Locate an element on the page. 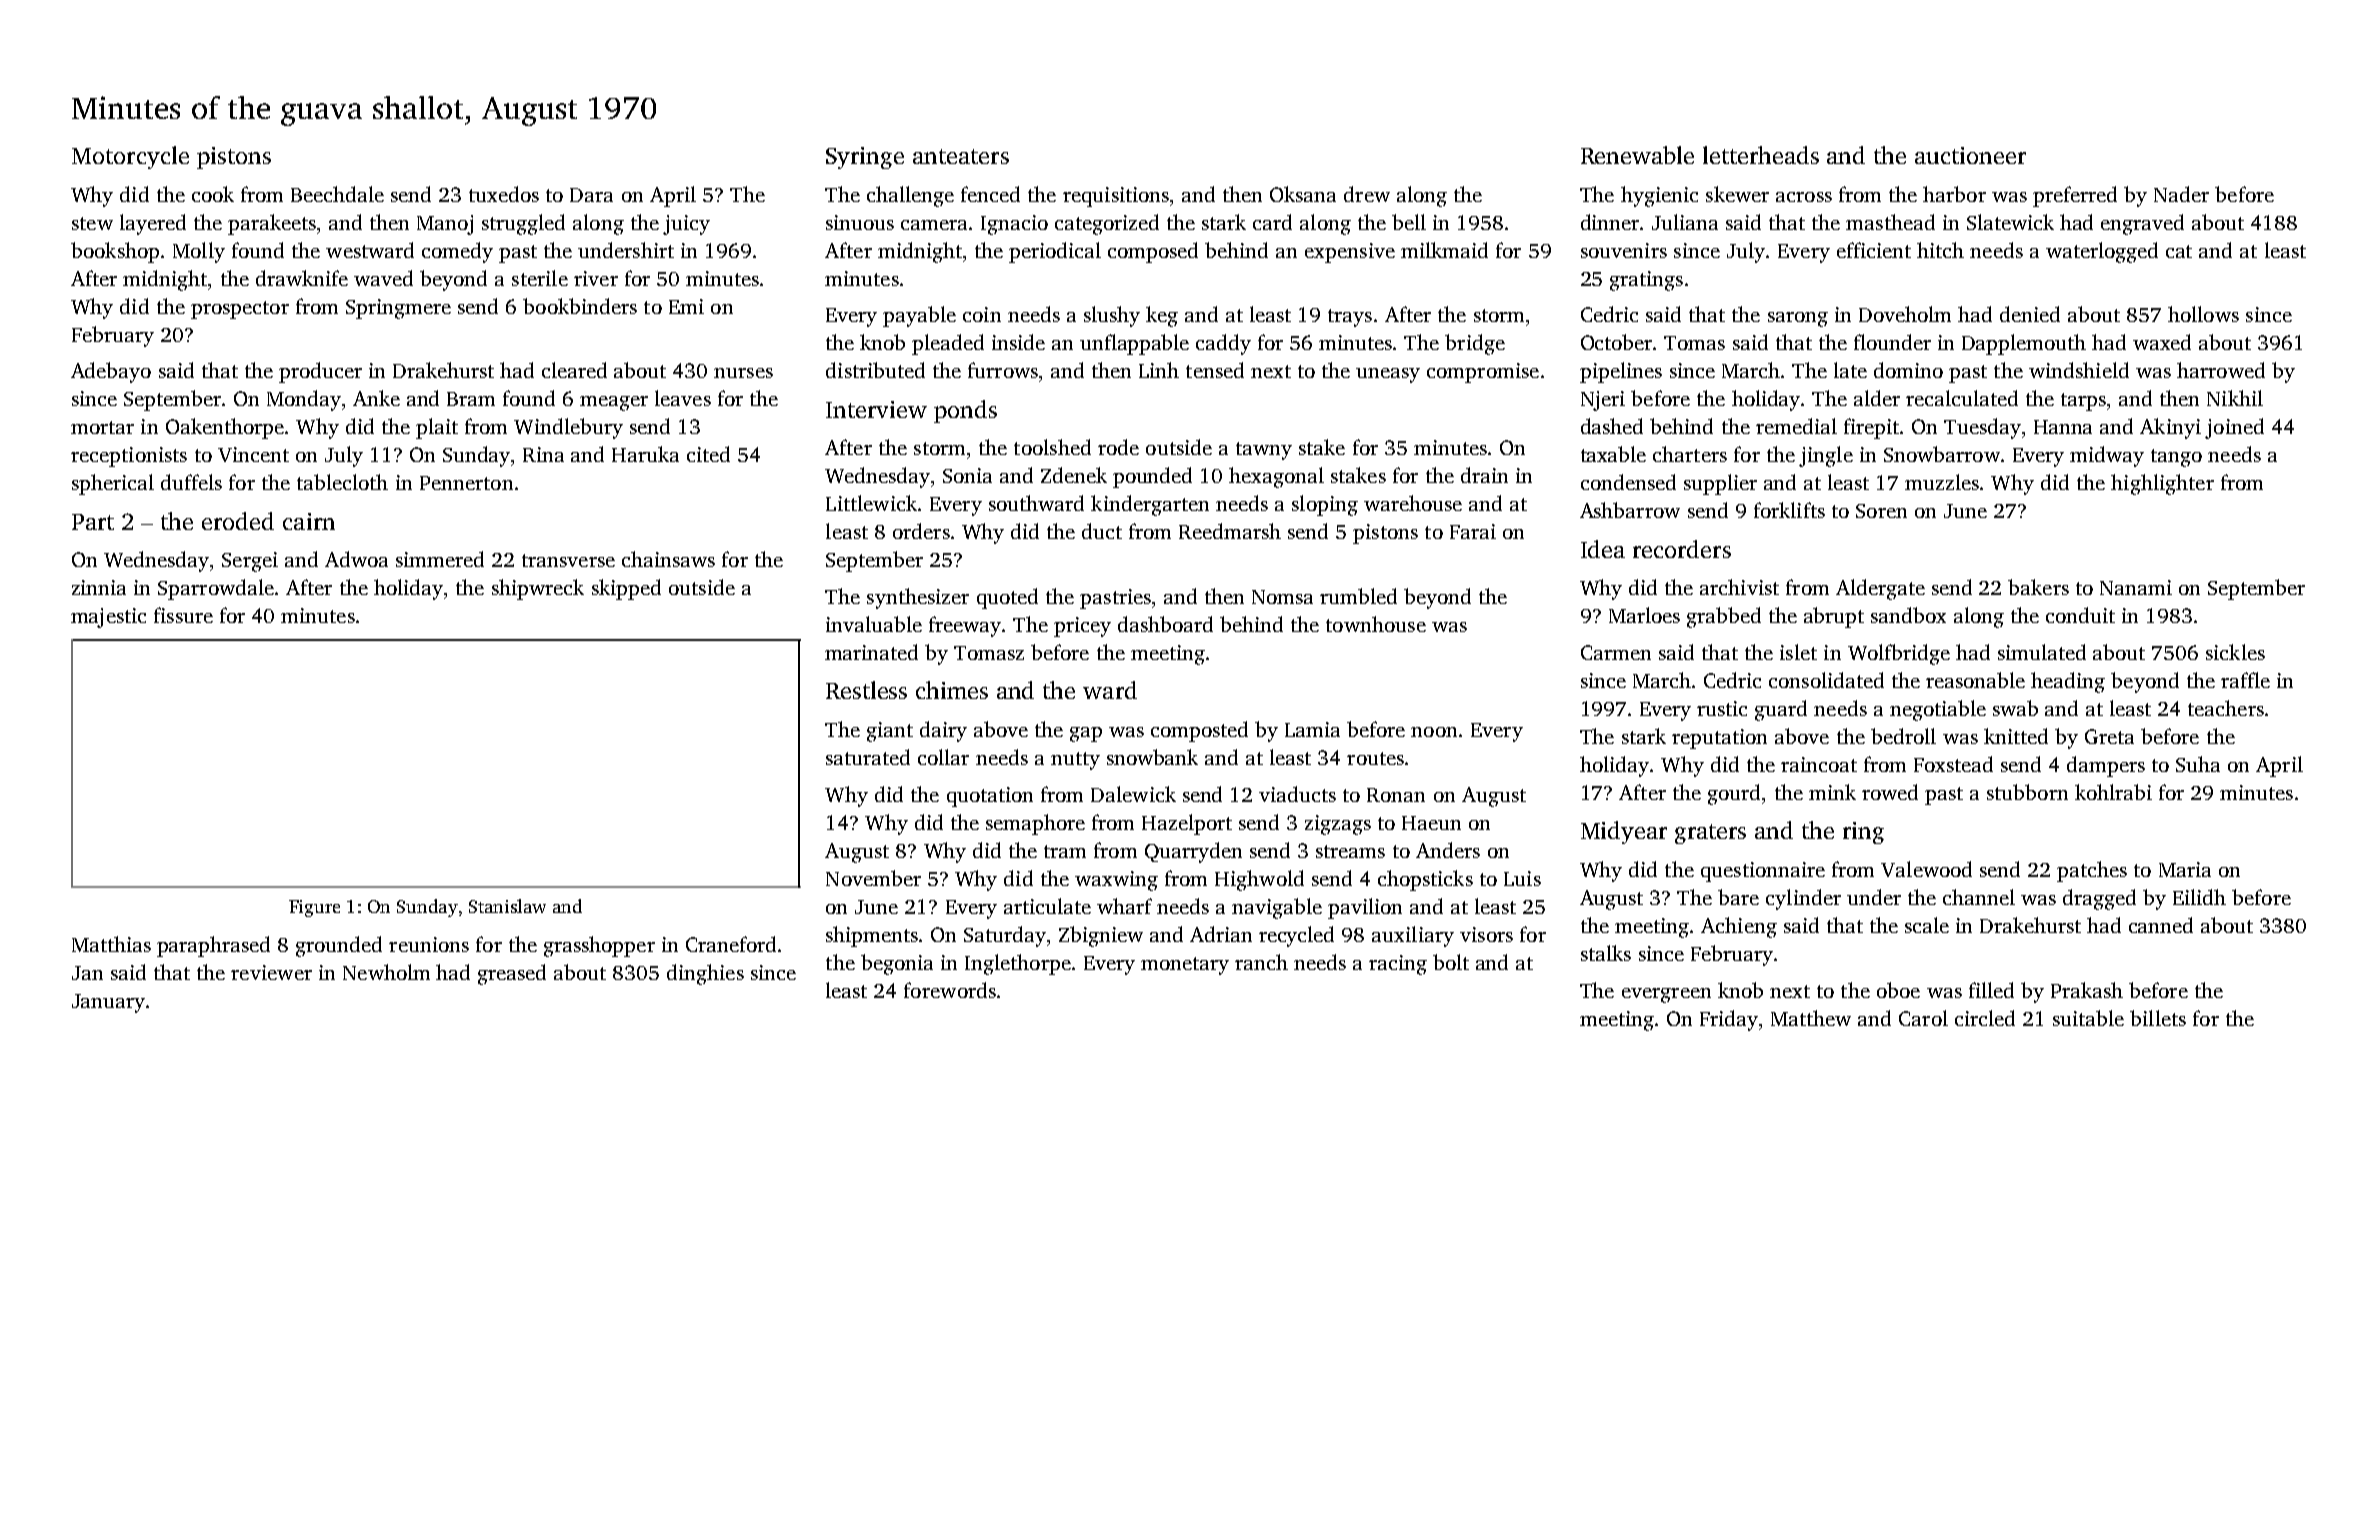 This page has height=1540, width=2380. Dara is located at coordinates (591, 195).
